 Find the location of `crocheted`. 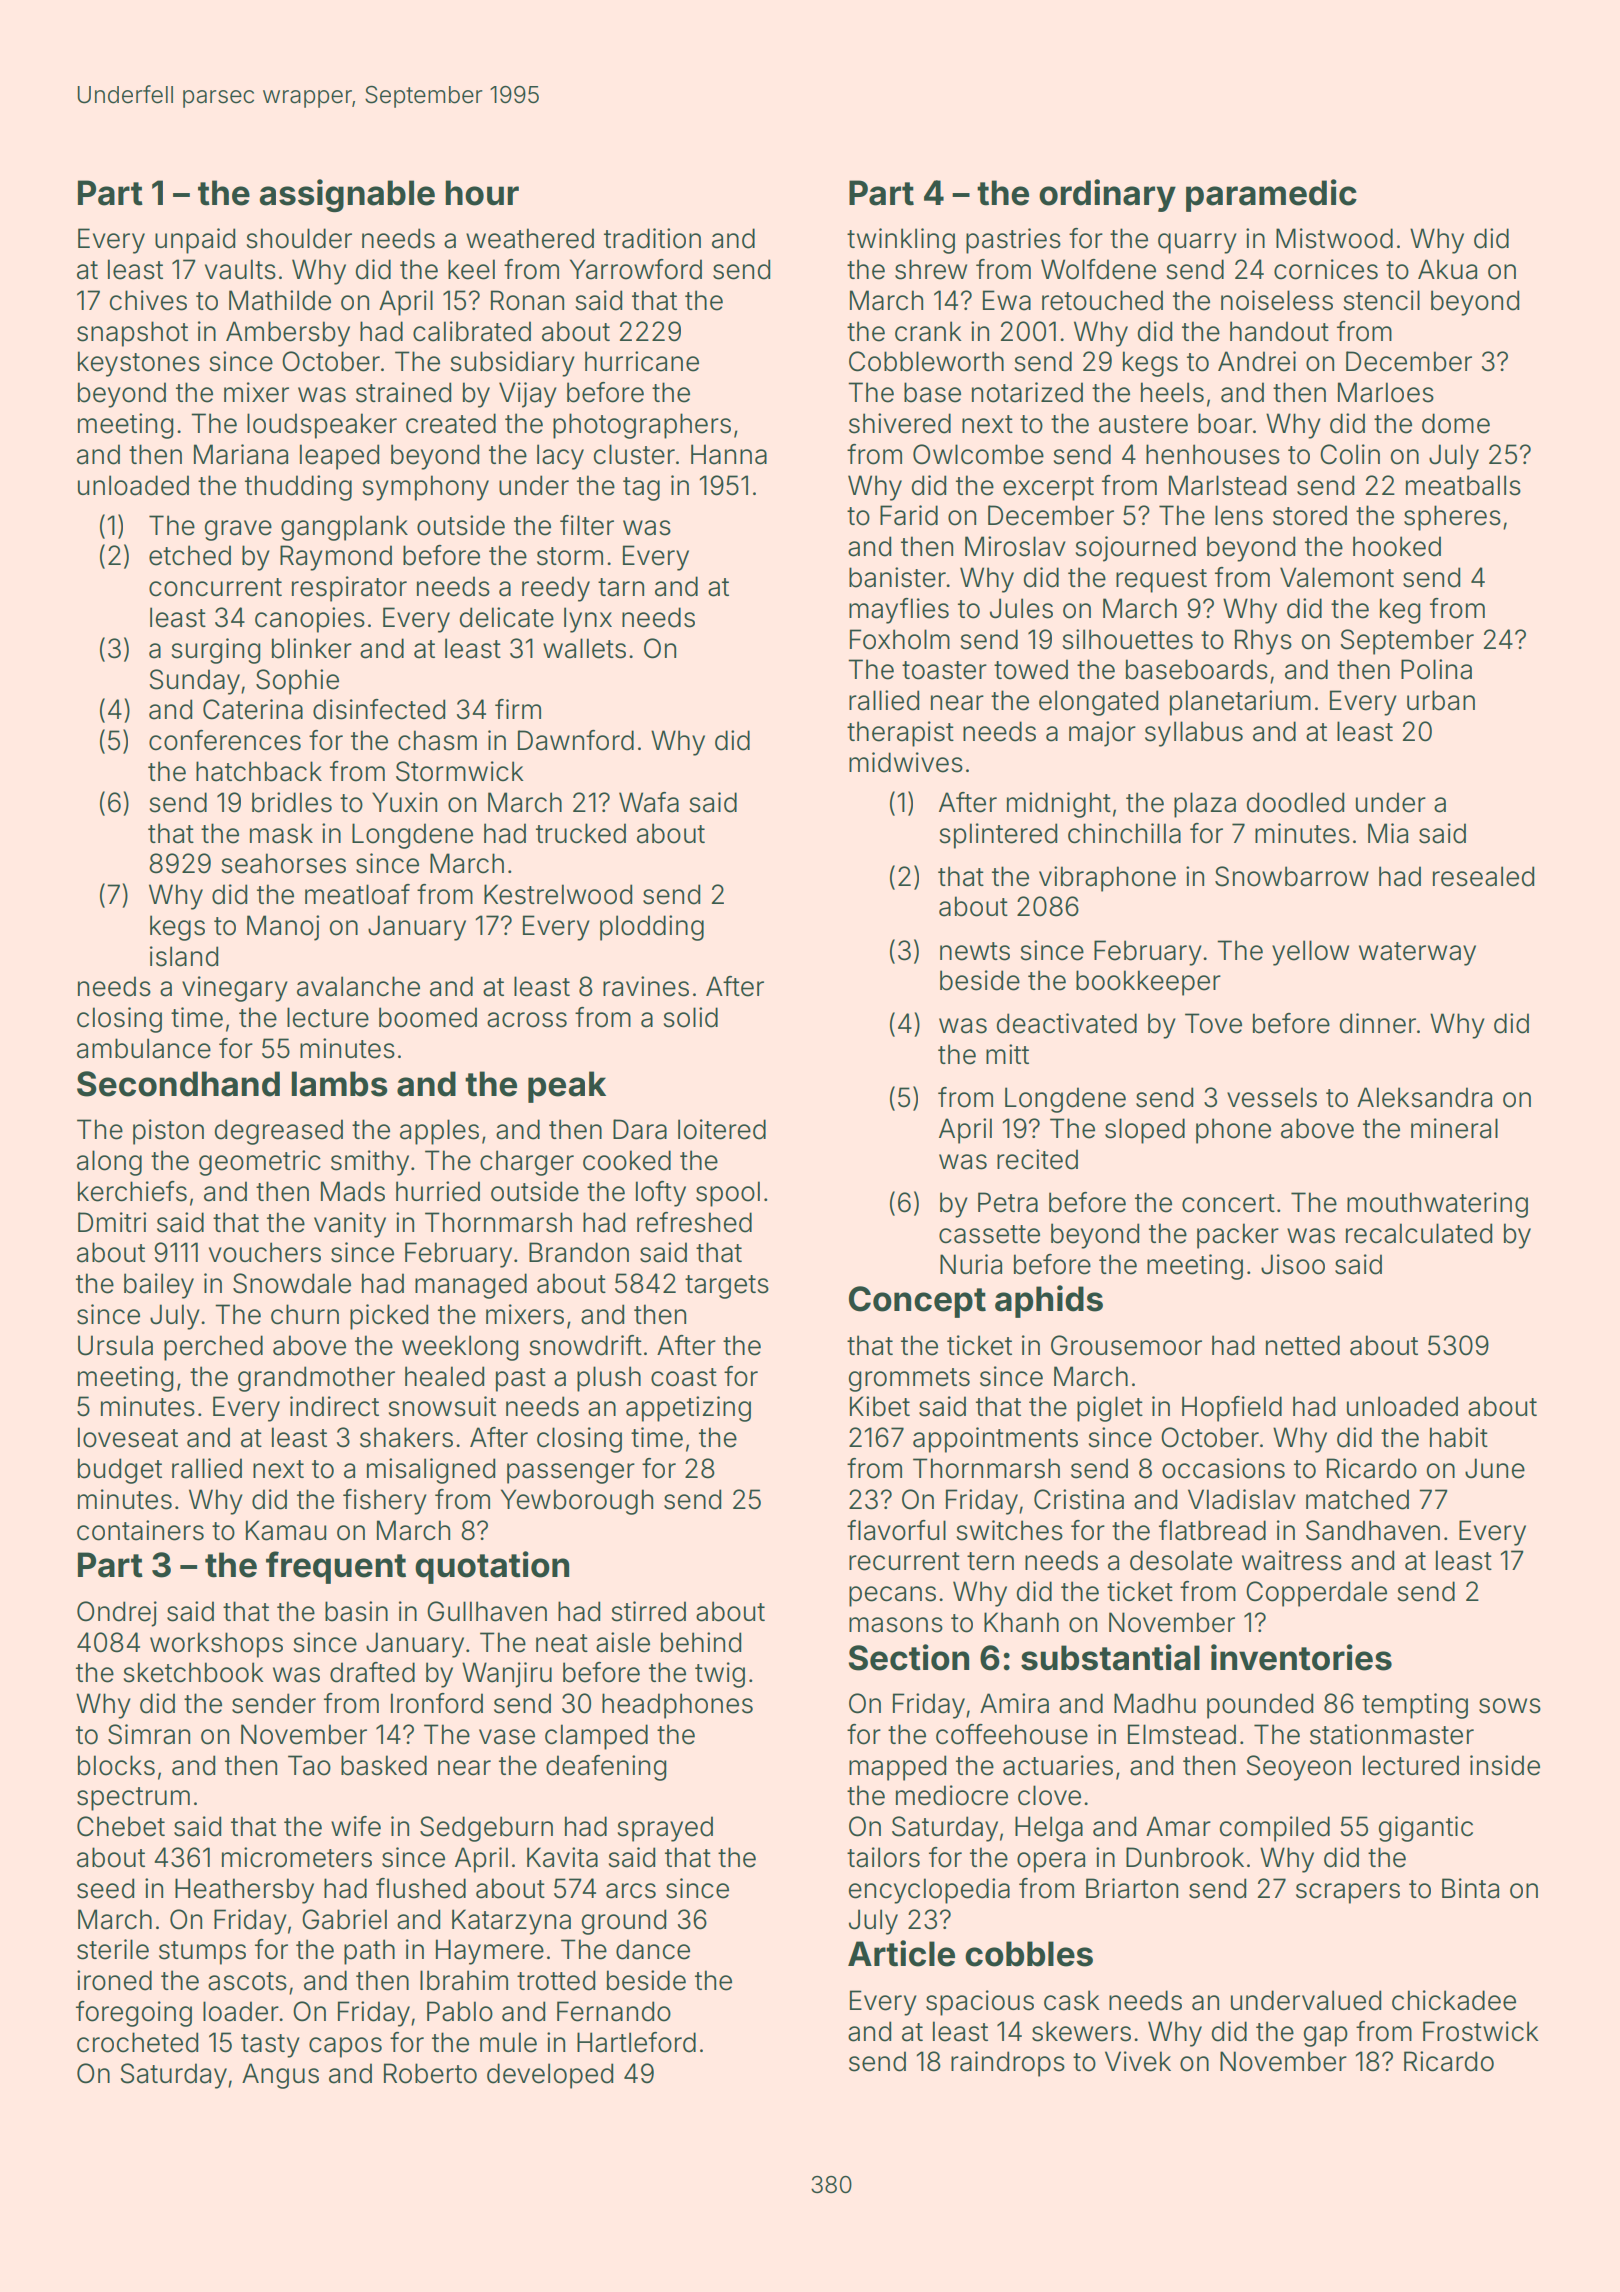

crocheted is located at coordinates (138, 2042).
